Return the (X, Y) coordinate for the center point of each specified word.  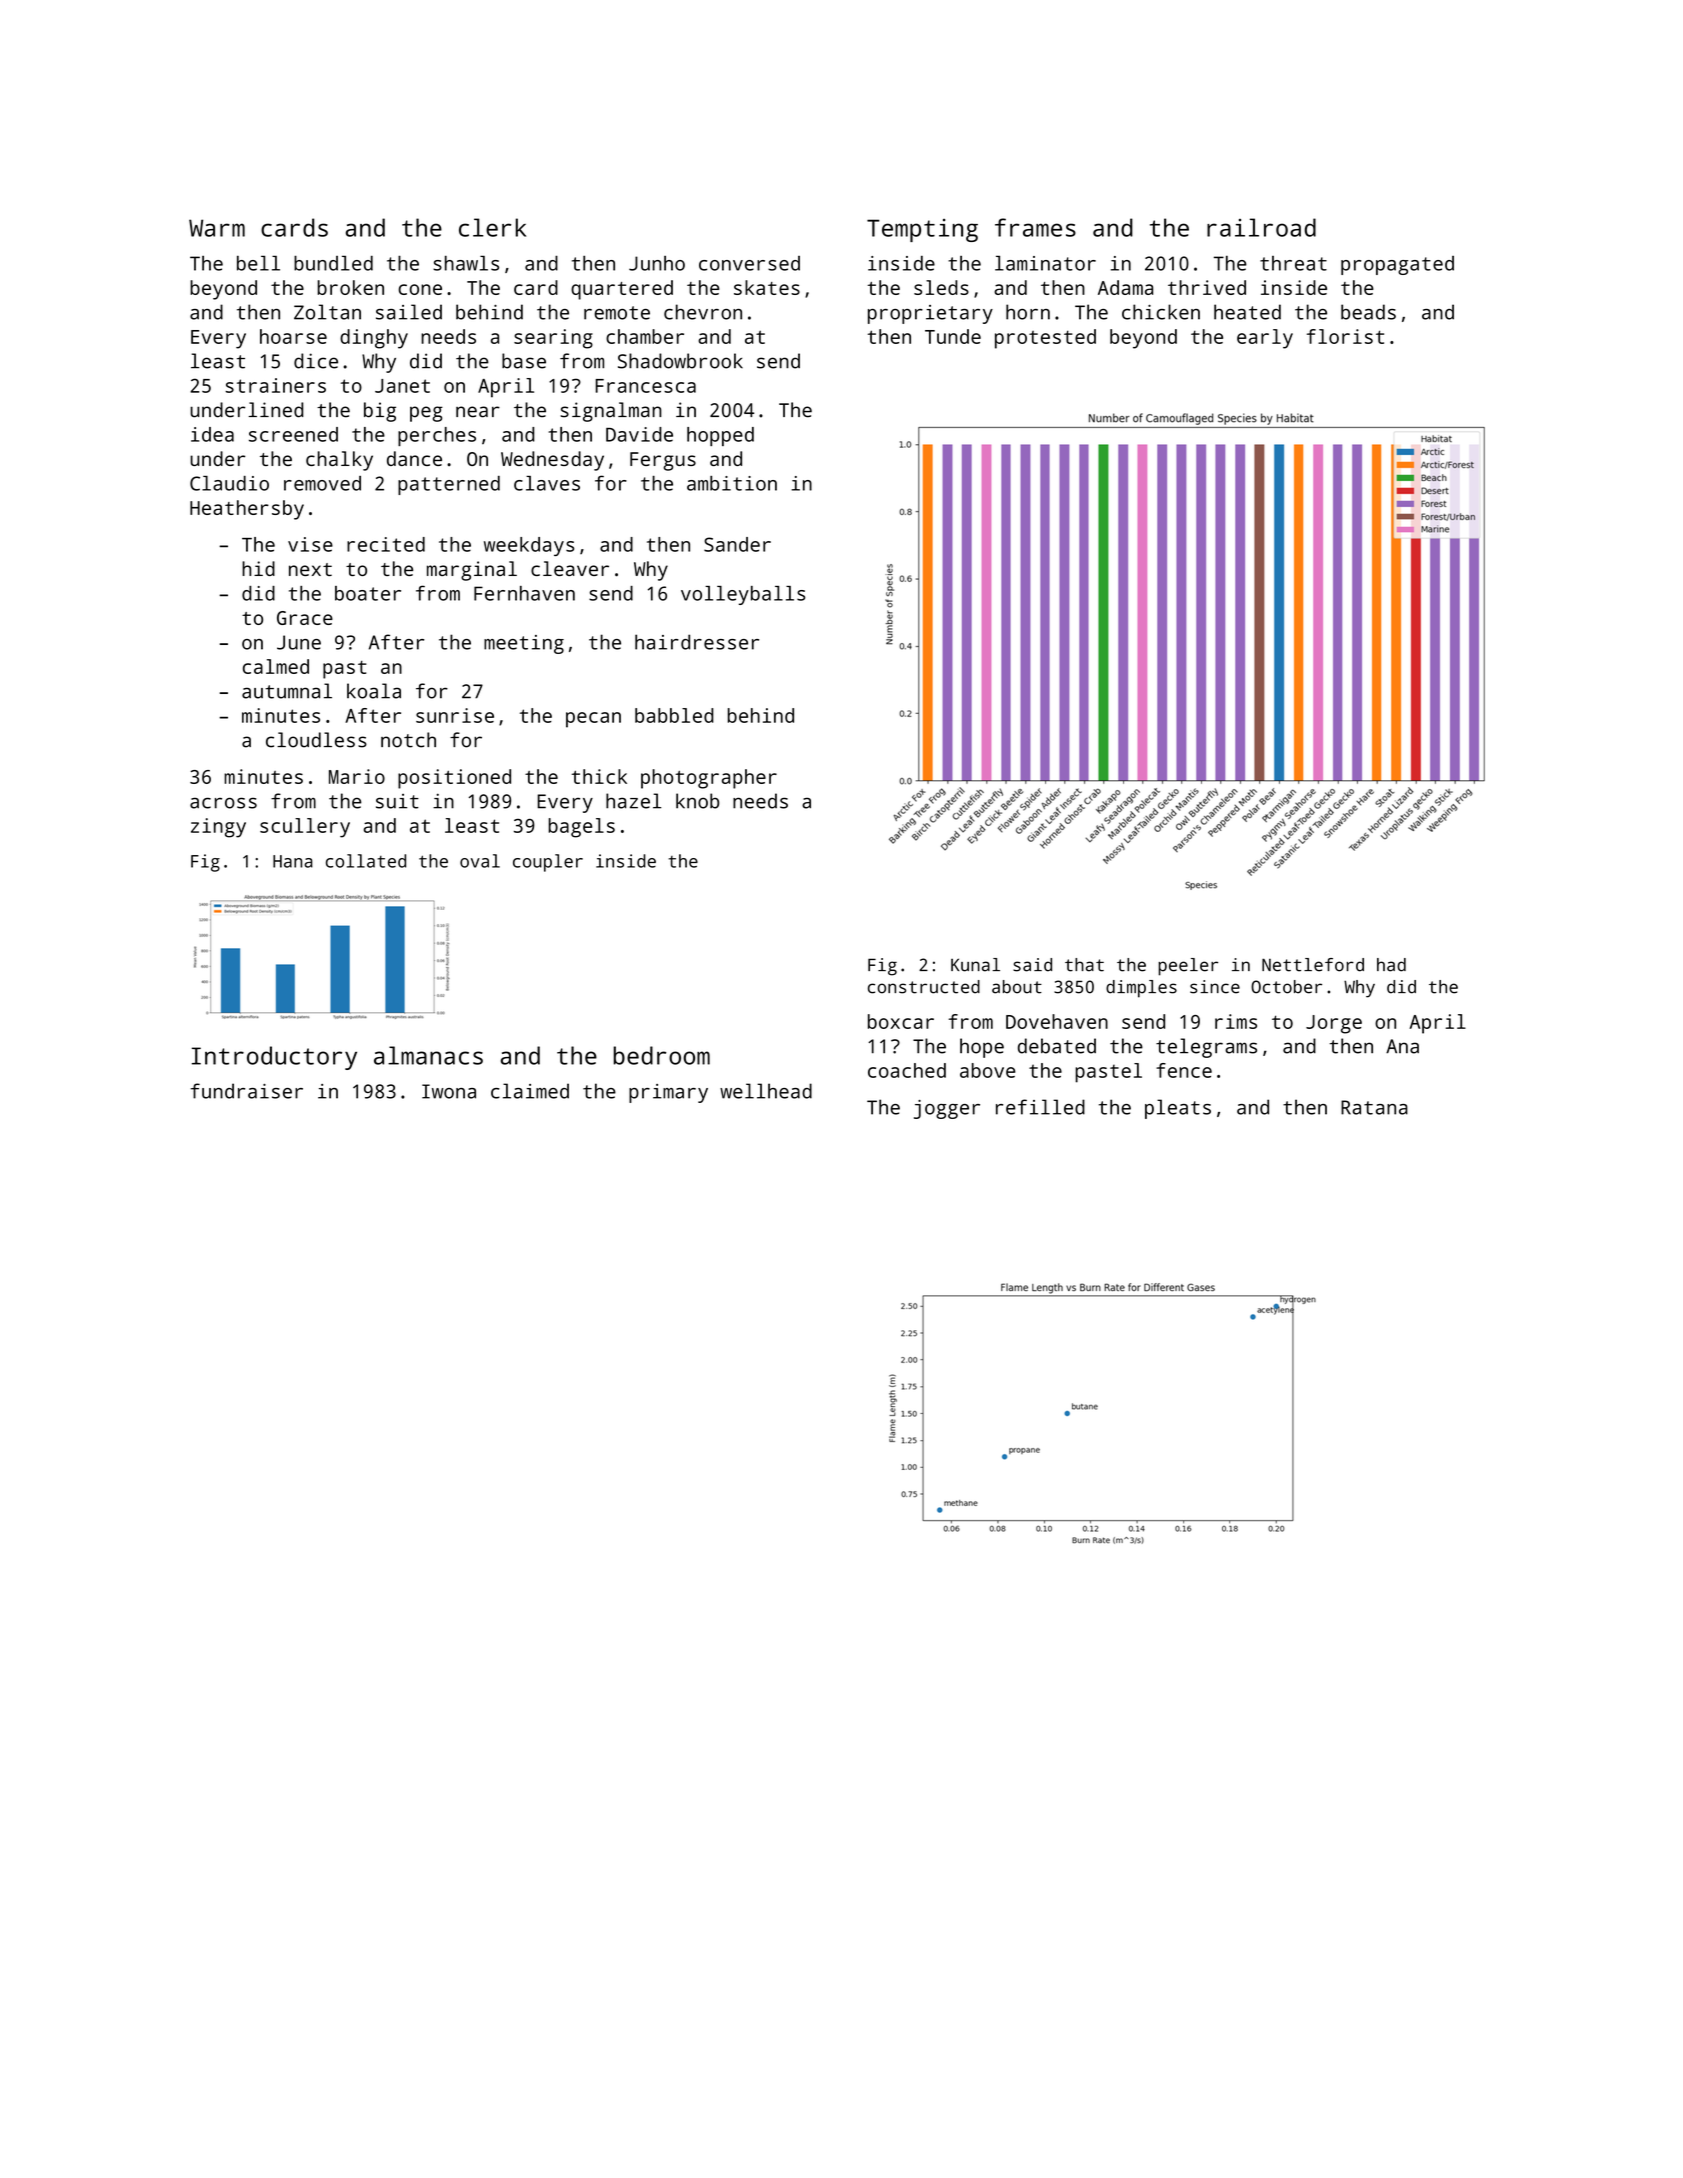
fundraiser (246, 1091)
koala (374, 691)
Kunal (975, 965)
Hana (293, 861)
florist (1345, 336)
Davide (639, 434)
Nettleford (1313, 965)
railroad (1261, 227)
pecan (593, 720)
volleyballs (743, 595)
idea (212, 434)
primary (668, 1093)
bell (258, 263)
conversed (749, 263)
